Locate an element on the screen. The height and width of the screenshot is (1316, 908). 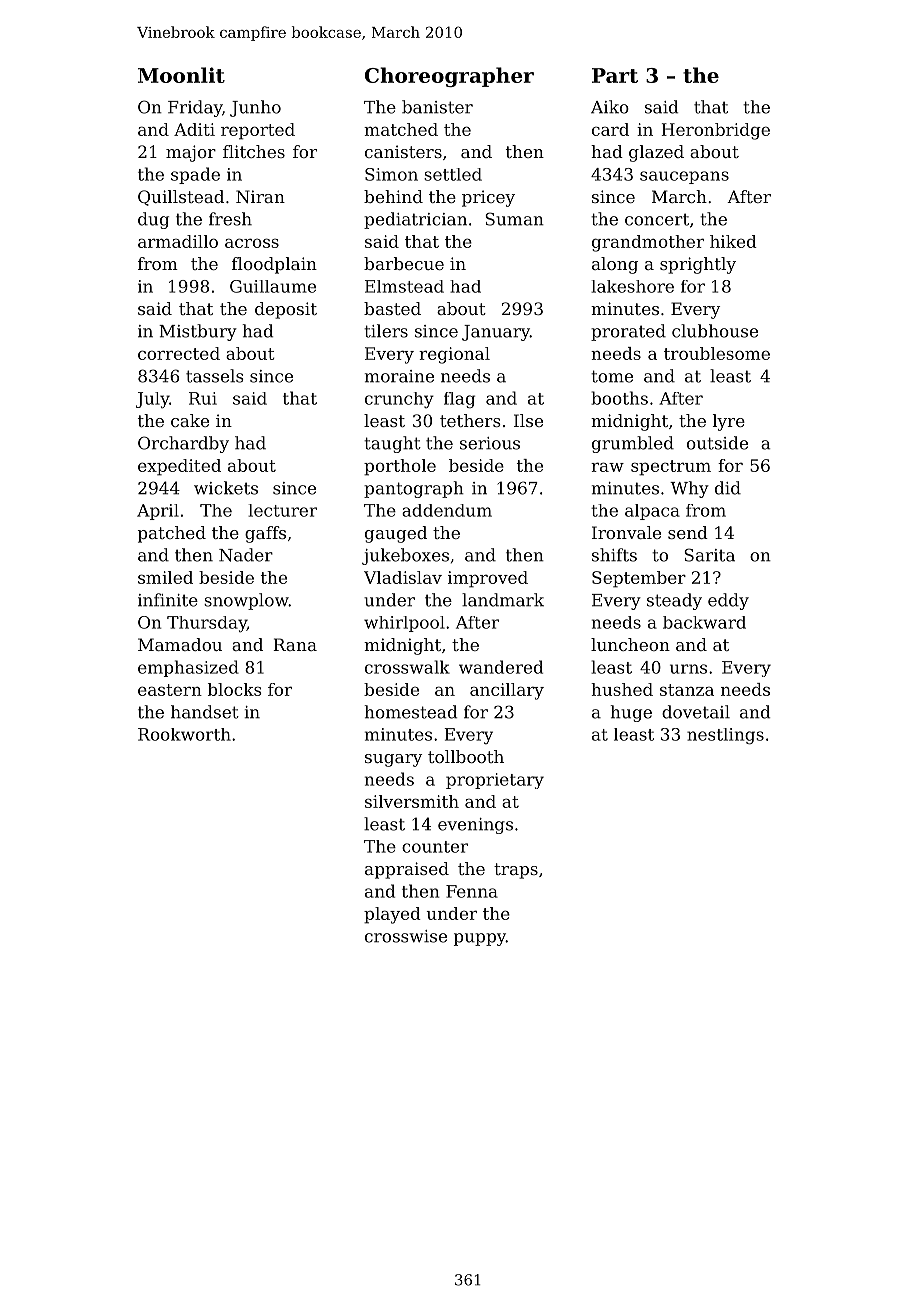
eddy is located at coordinates (728, 601).
